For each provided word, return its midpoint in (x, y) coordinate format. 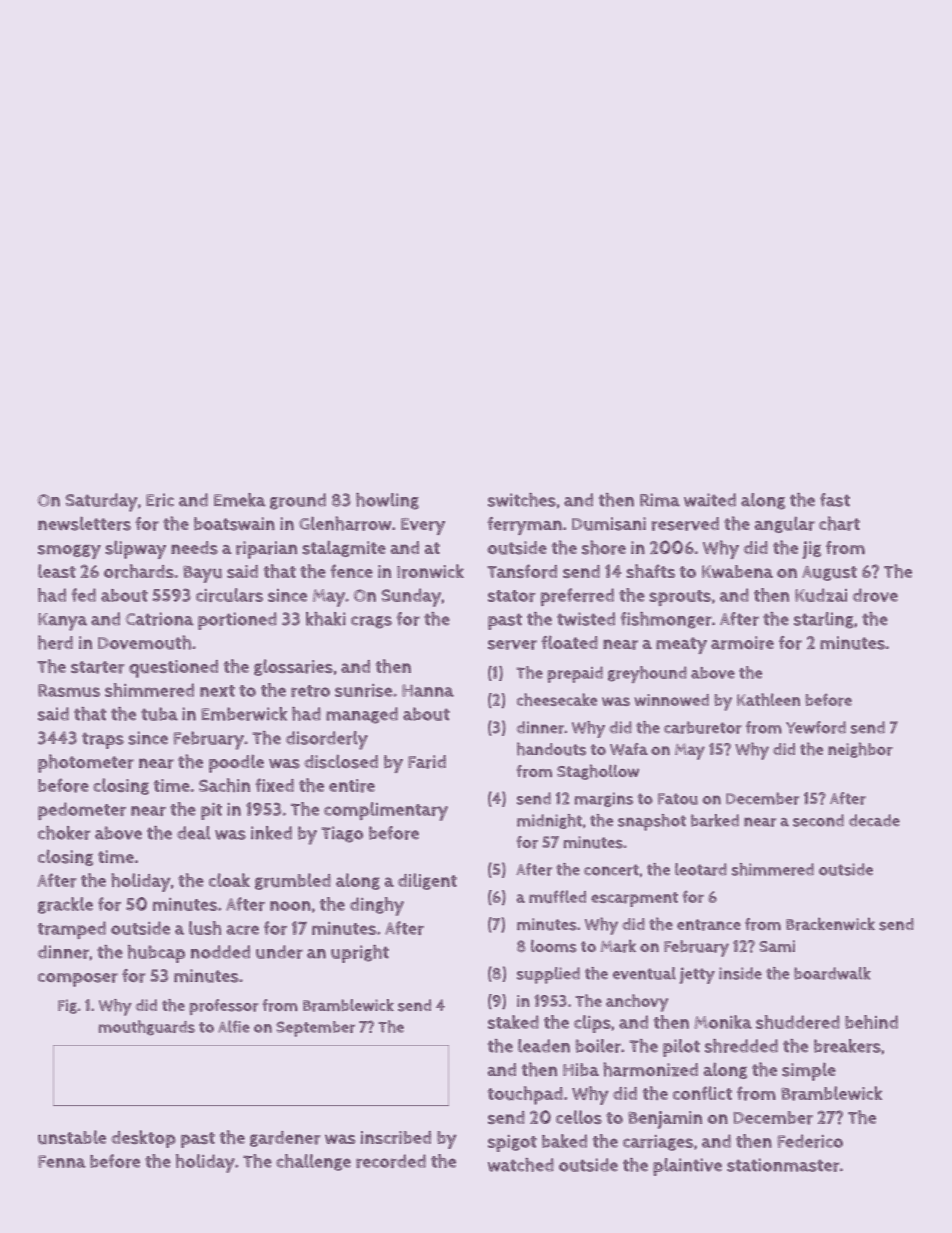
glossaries (293, 667)
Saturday (101, 502)
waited (710, 500)
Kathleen (768, 699)
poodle (236, 763)
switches (522, 500)
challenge (313, 1162)
